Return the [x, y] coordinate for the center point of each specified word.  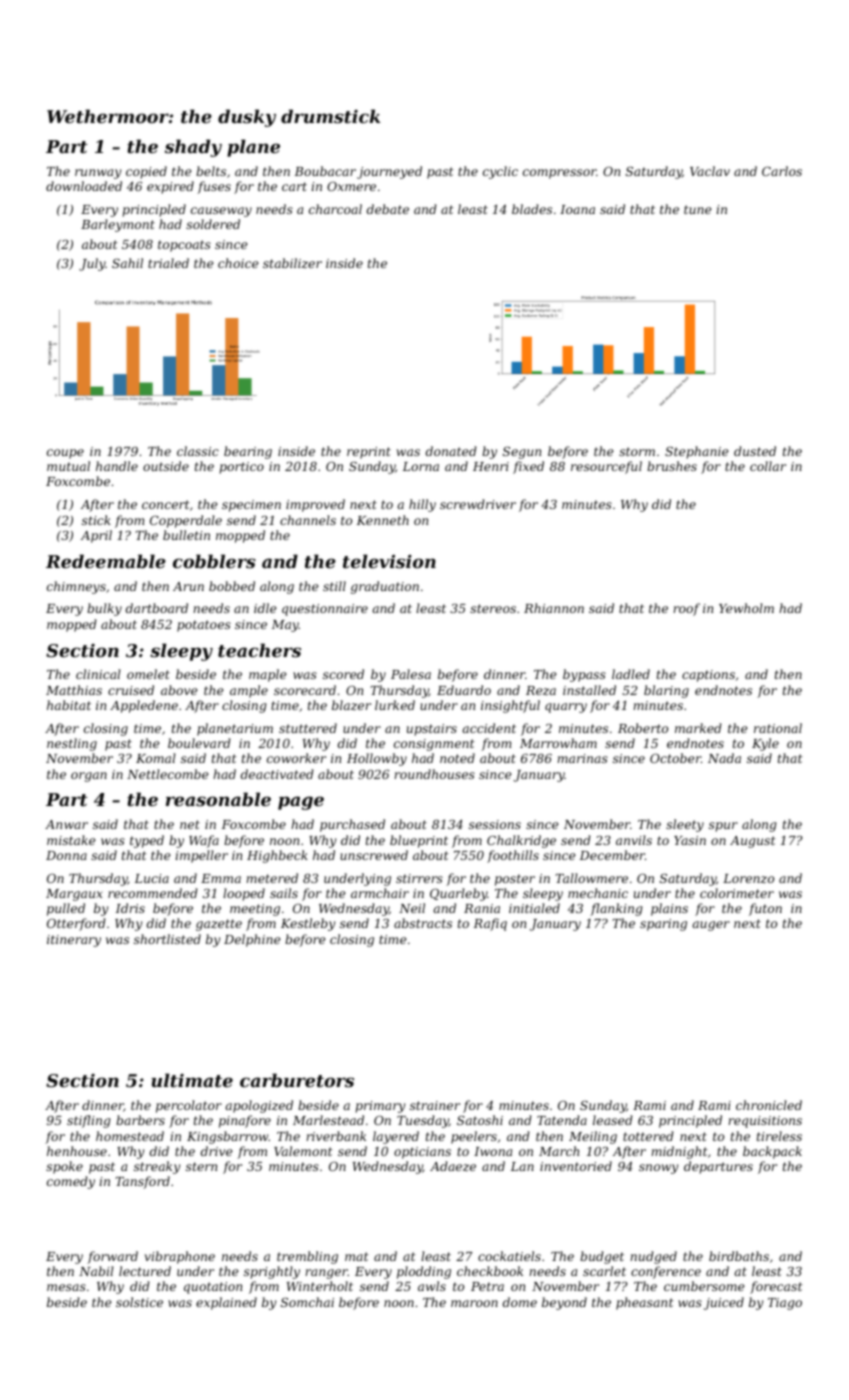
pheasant [644, 1303]
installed [589, 690]
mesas [66, 1287]
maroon [474, 1303]
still [334, 586]
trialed [168, 263]
